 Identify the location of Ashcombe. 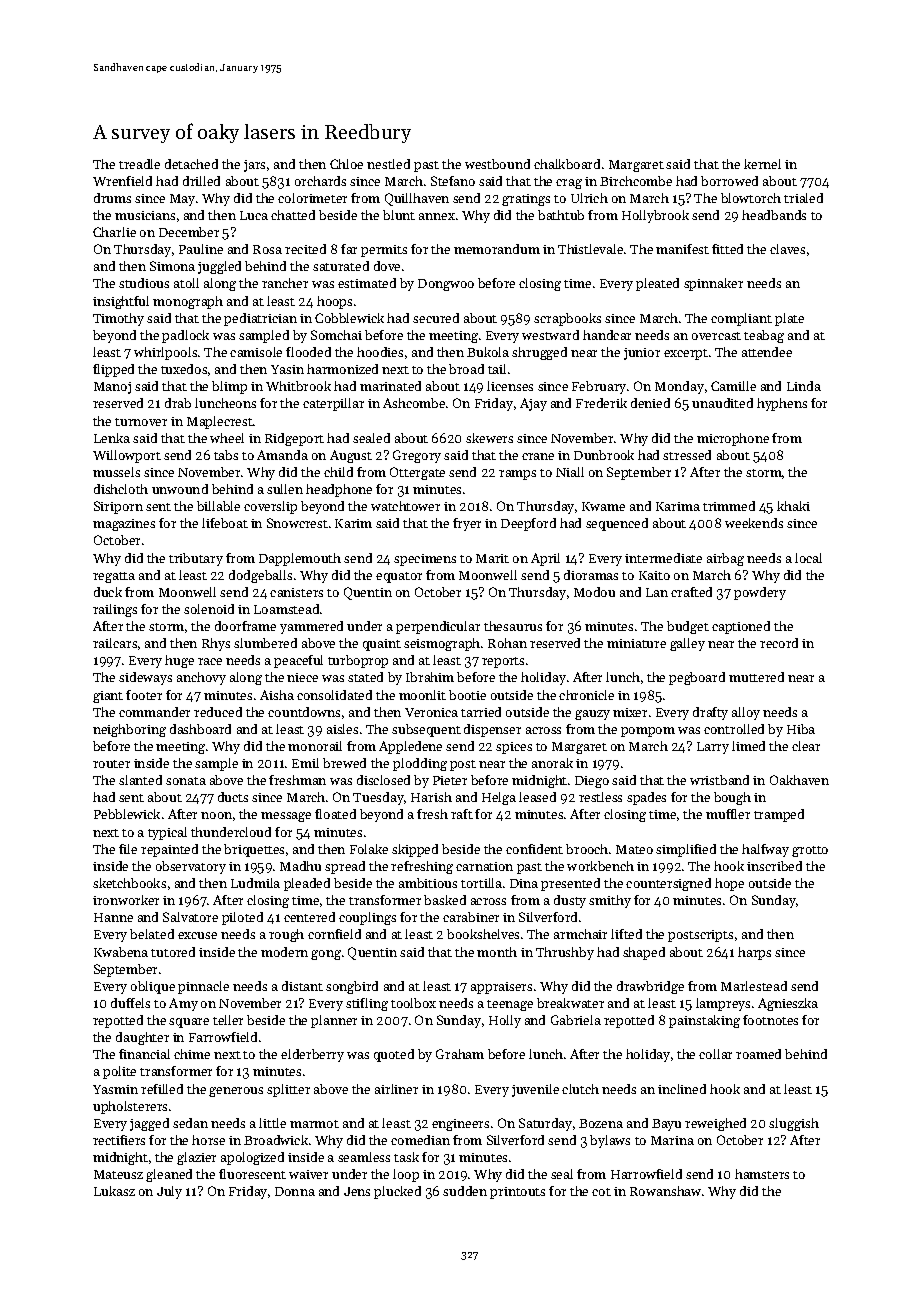
(414, 403).
